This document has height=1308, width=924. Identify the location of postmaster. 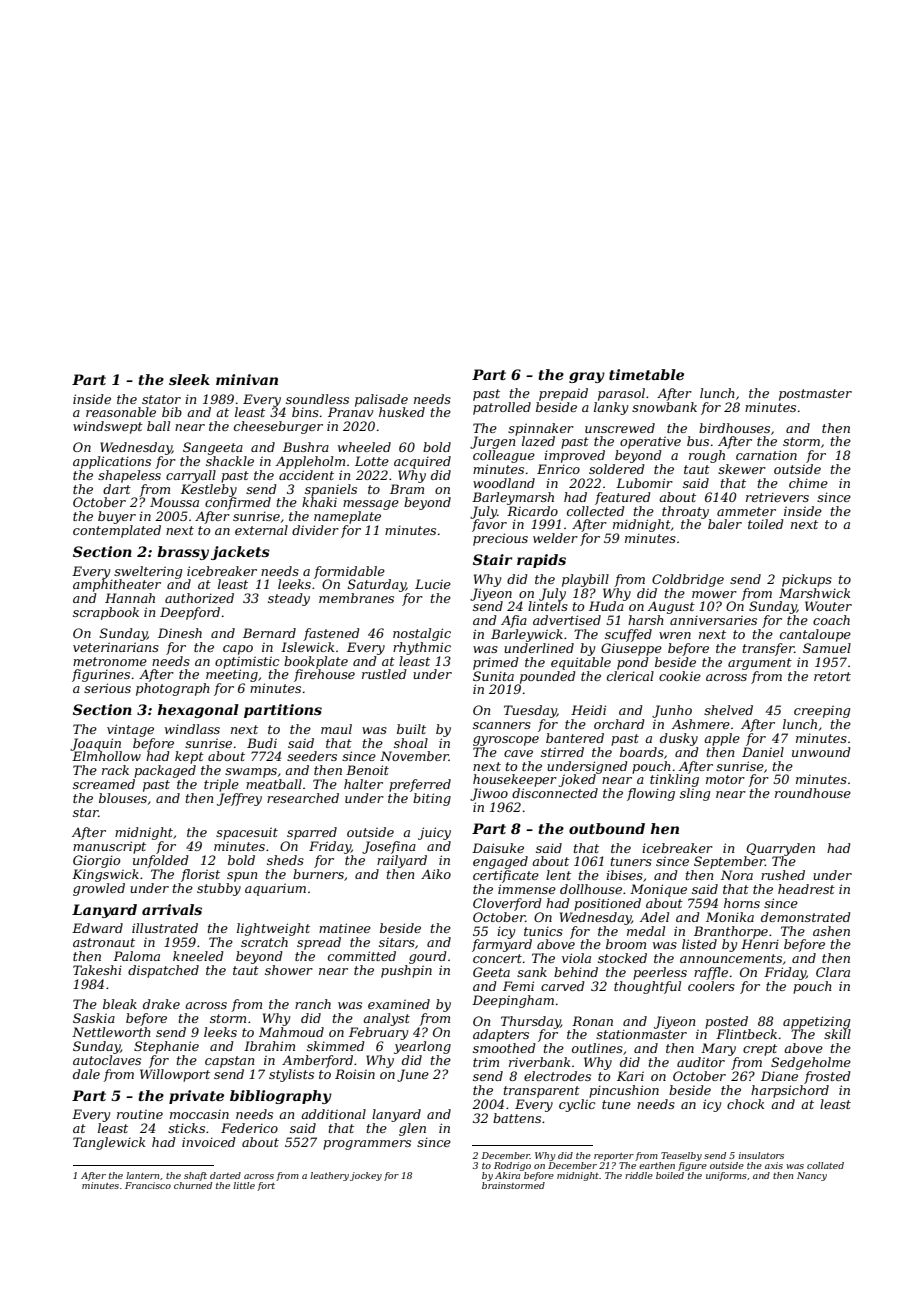
(815, 395).
